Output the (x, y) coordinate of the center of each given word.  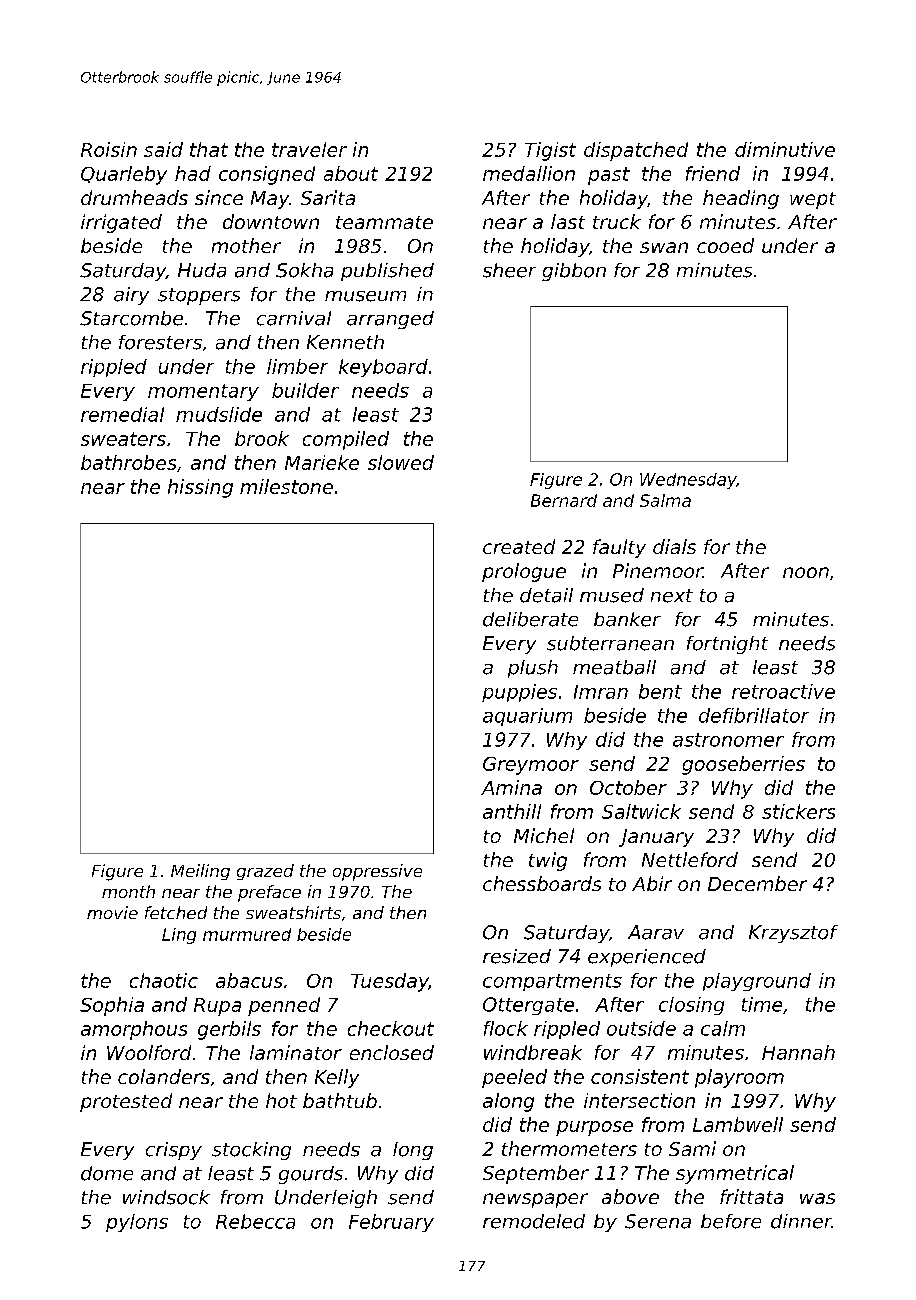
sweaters (123, 439)
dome (107, 1173)
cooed (725, 245)
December (757, 883)
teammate (384, 222)
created (519, 546)
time (762, 1004)
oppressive (377, 872)
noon (806, 572)
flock (506, 1028)
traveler (309, 149)
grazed (265, 872)
